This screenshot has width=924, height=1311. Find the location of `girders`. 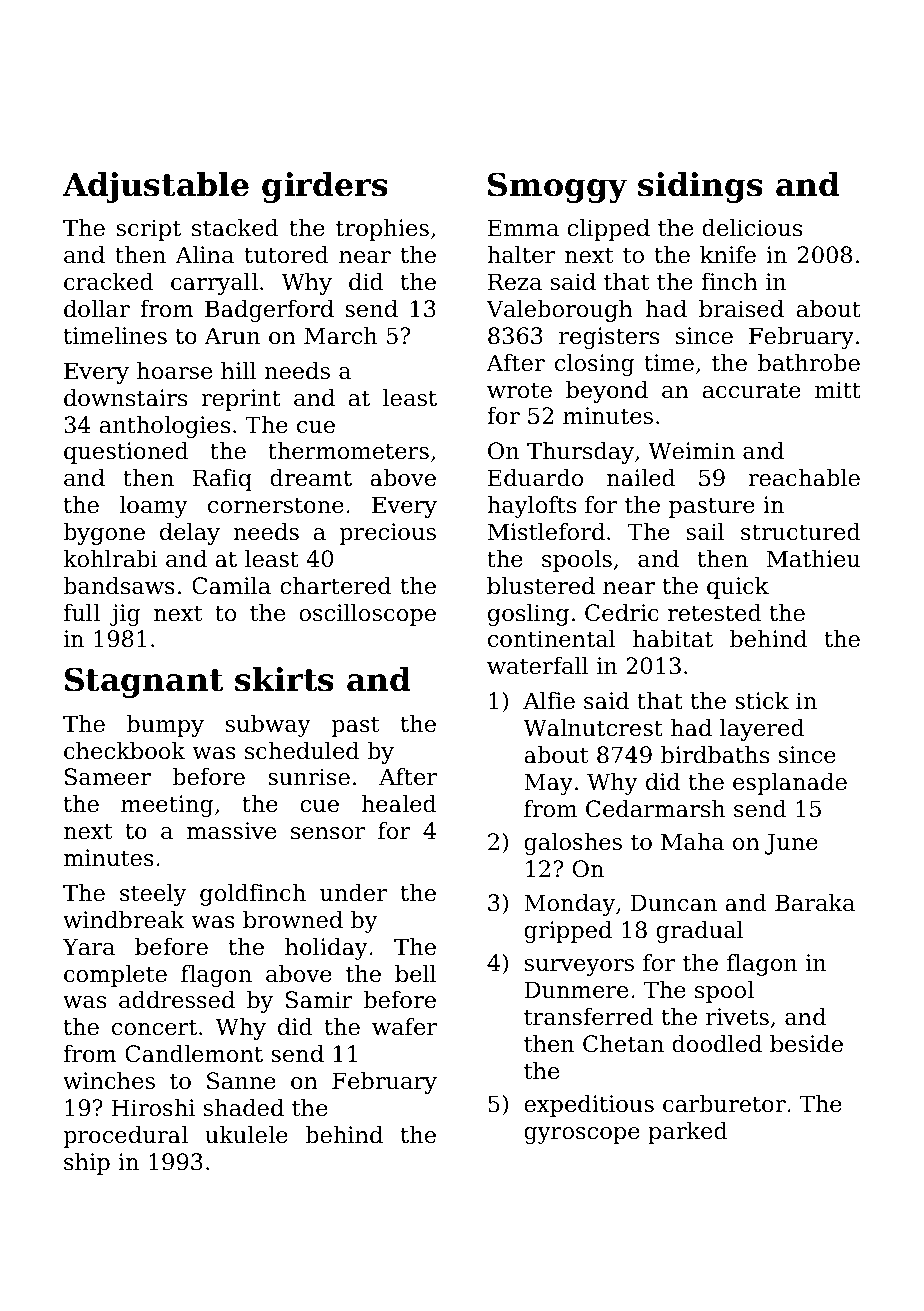

girders is located at coordinates (325, 187).
